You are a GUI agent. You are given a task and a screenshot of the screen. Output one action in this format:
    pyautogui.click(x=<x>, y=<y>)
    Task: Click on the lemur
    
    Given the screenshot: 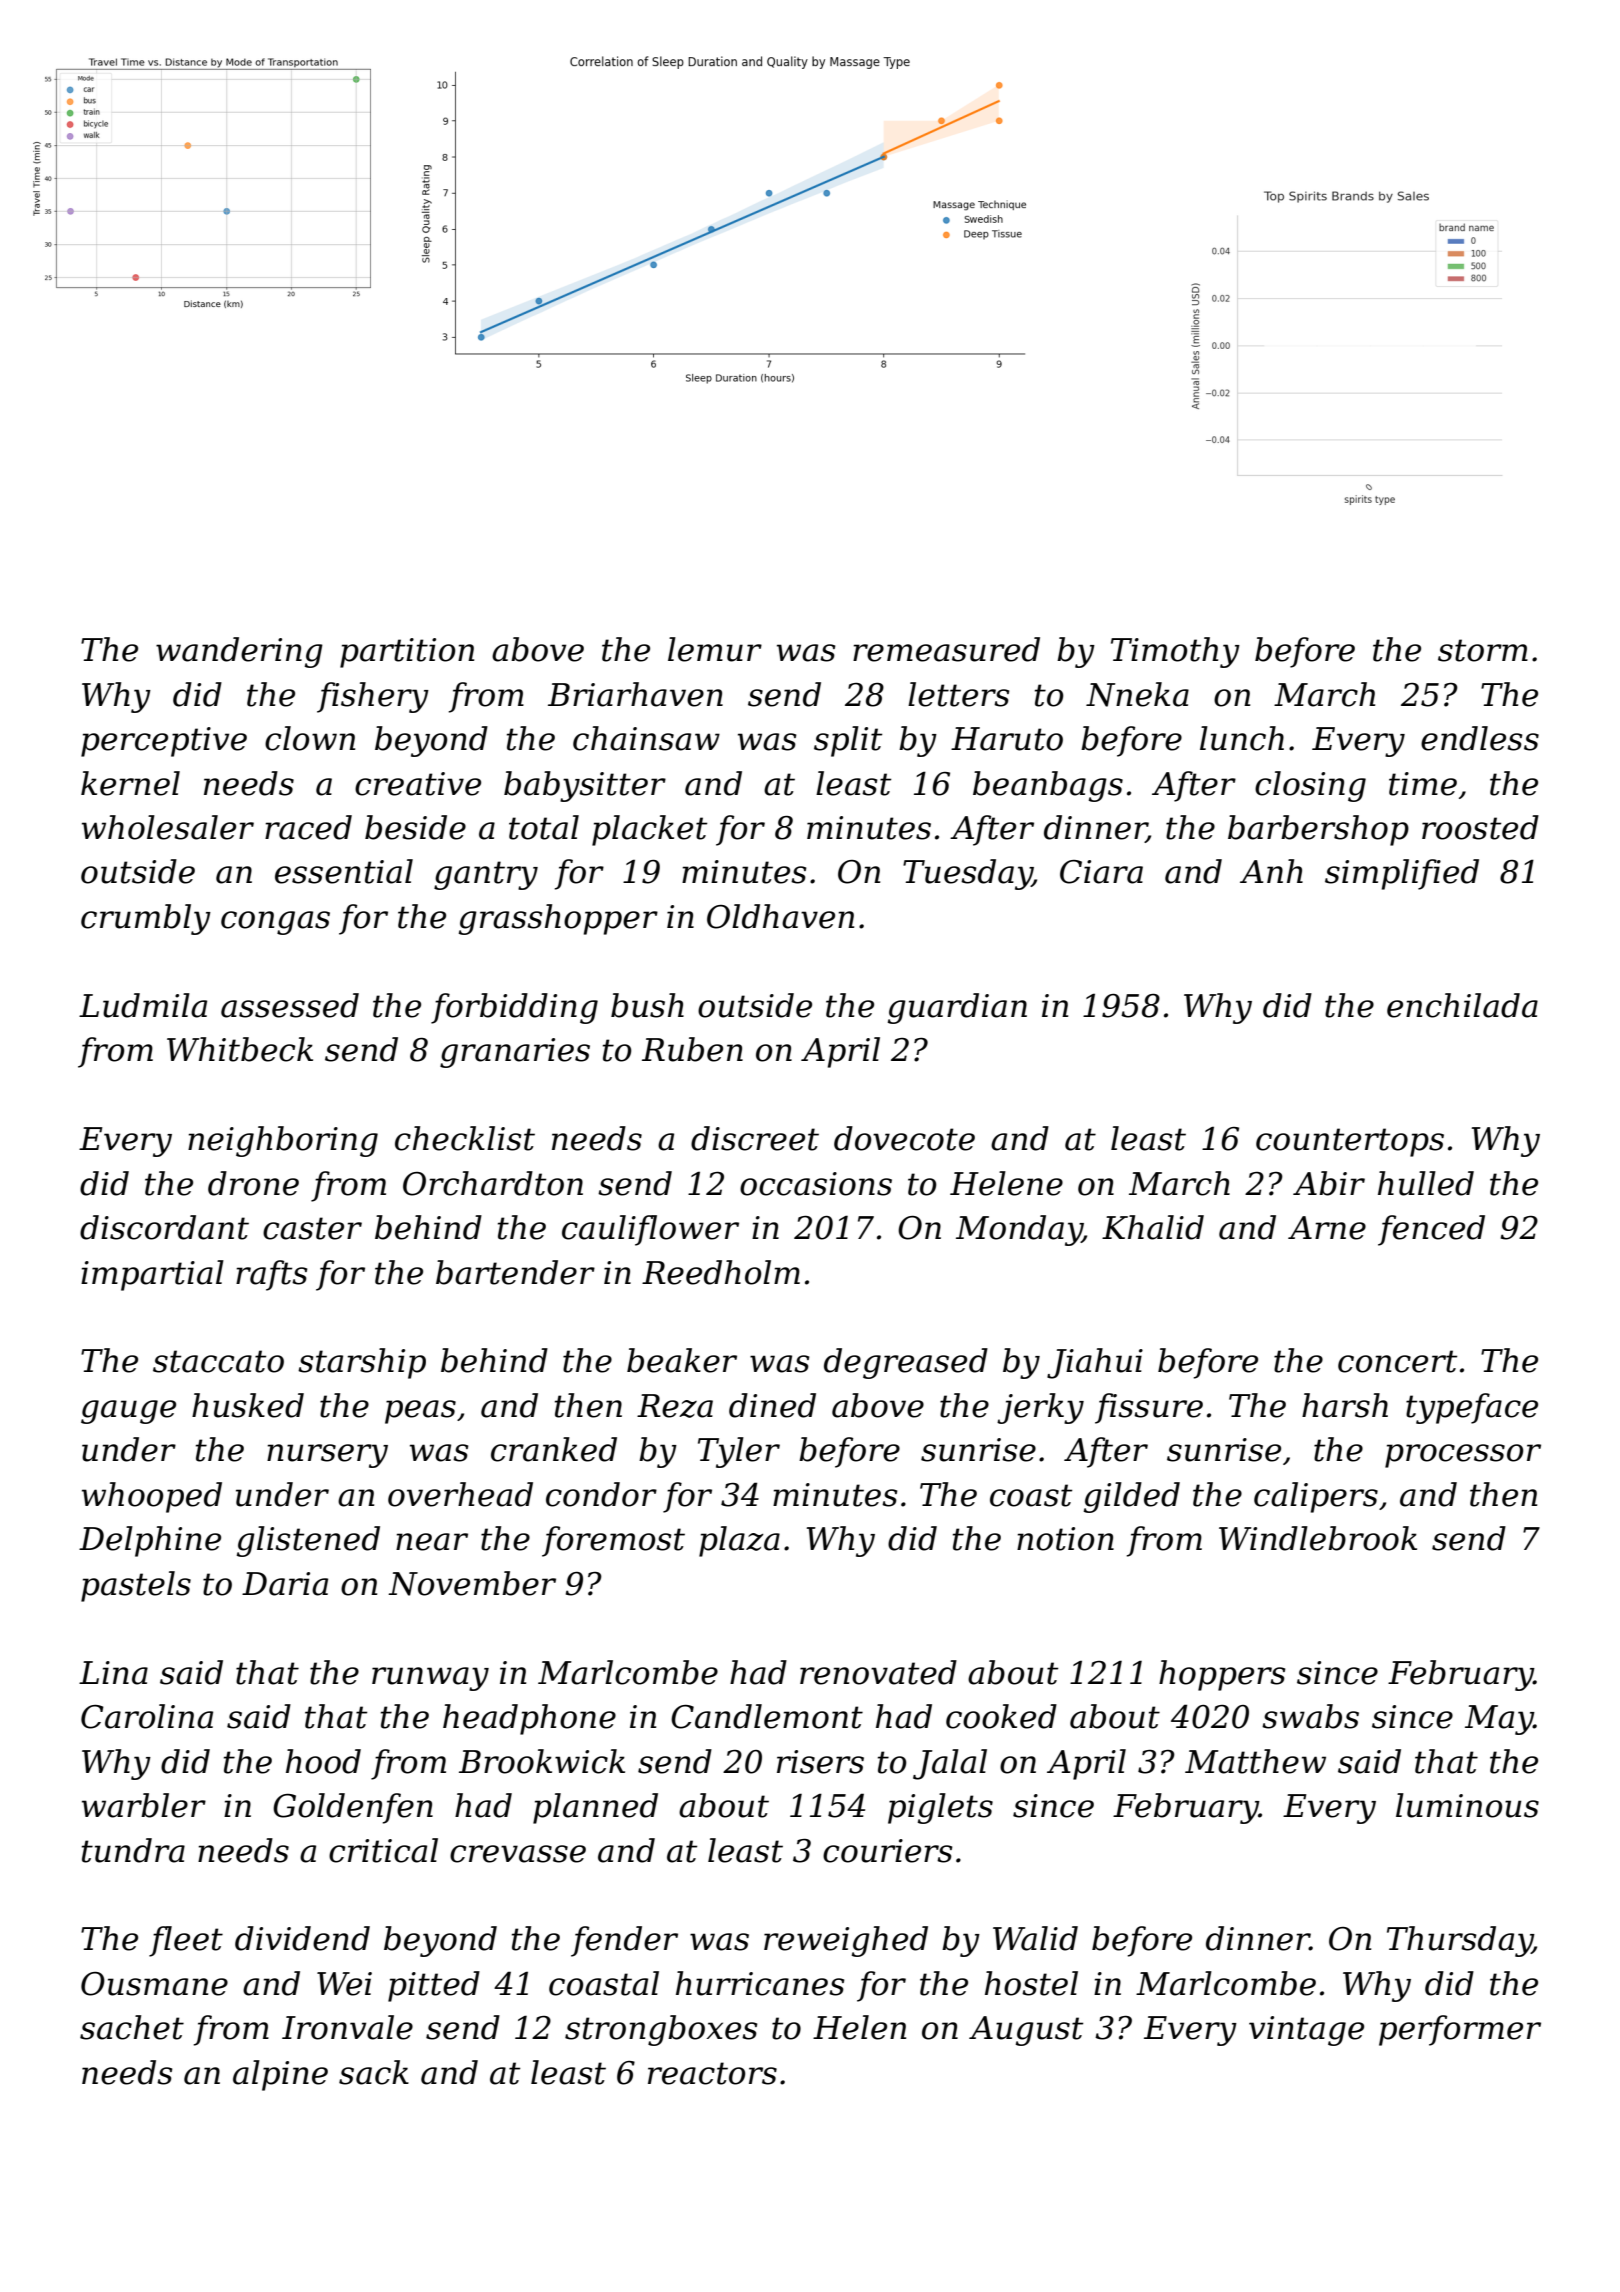 What is the action you would take?
    pyautogui.click(x=715, y=649)
